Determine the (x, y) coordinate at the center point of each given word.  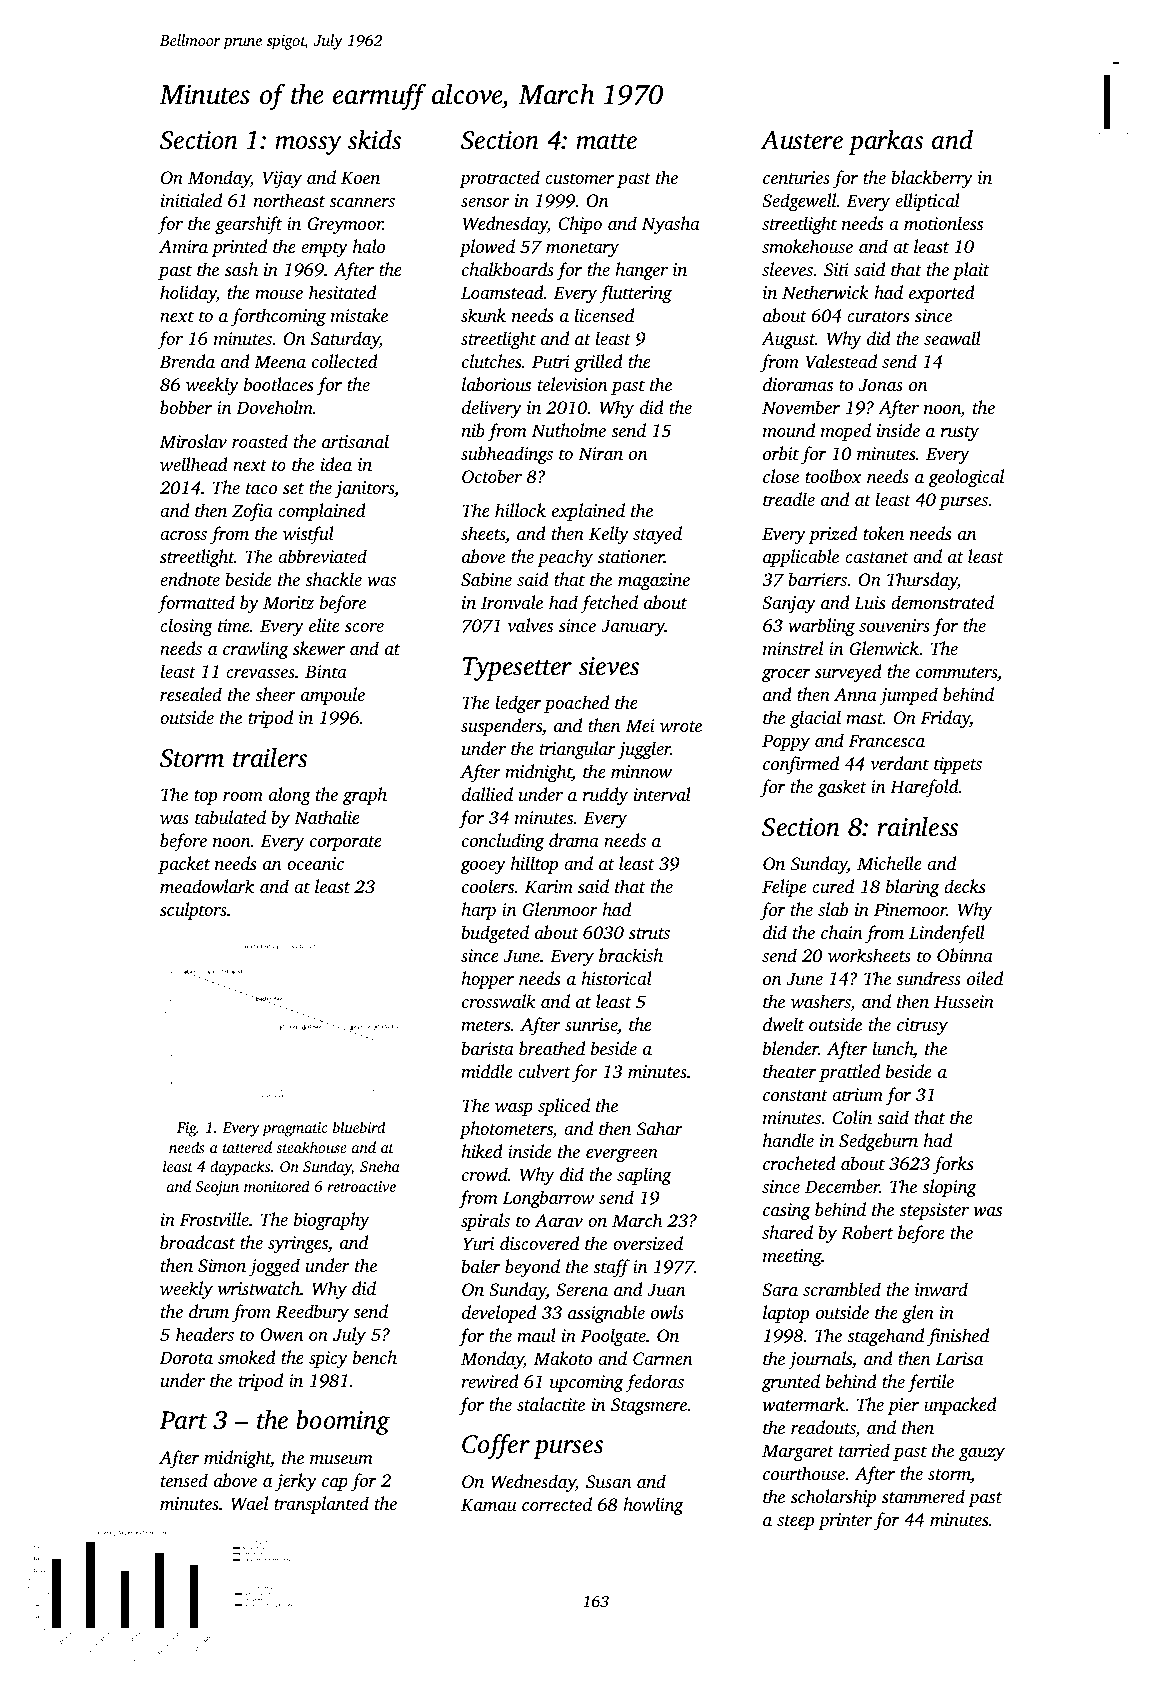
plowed (487, 248)
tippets (958, 765)
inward (941, 1289)
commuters (956, 672)
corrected (557, 1504)
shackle (333, 579)
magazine (654, 581)
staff (611, 1268)
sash (241, 269)
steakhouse (311, 1147)
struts (649, 933)
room (243, 796)
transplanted (321, 1505)
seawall (952, 338)
